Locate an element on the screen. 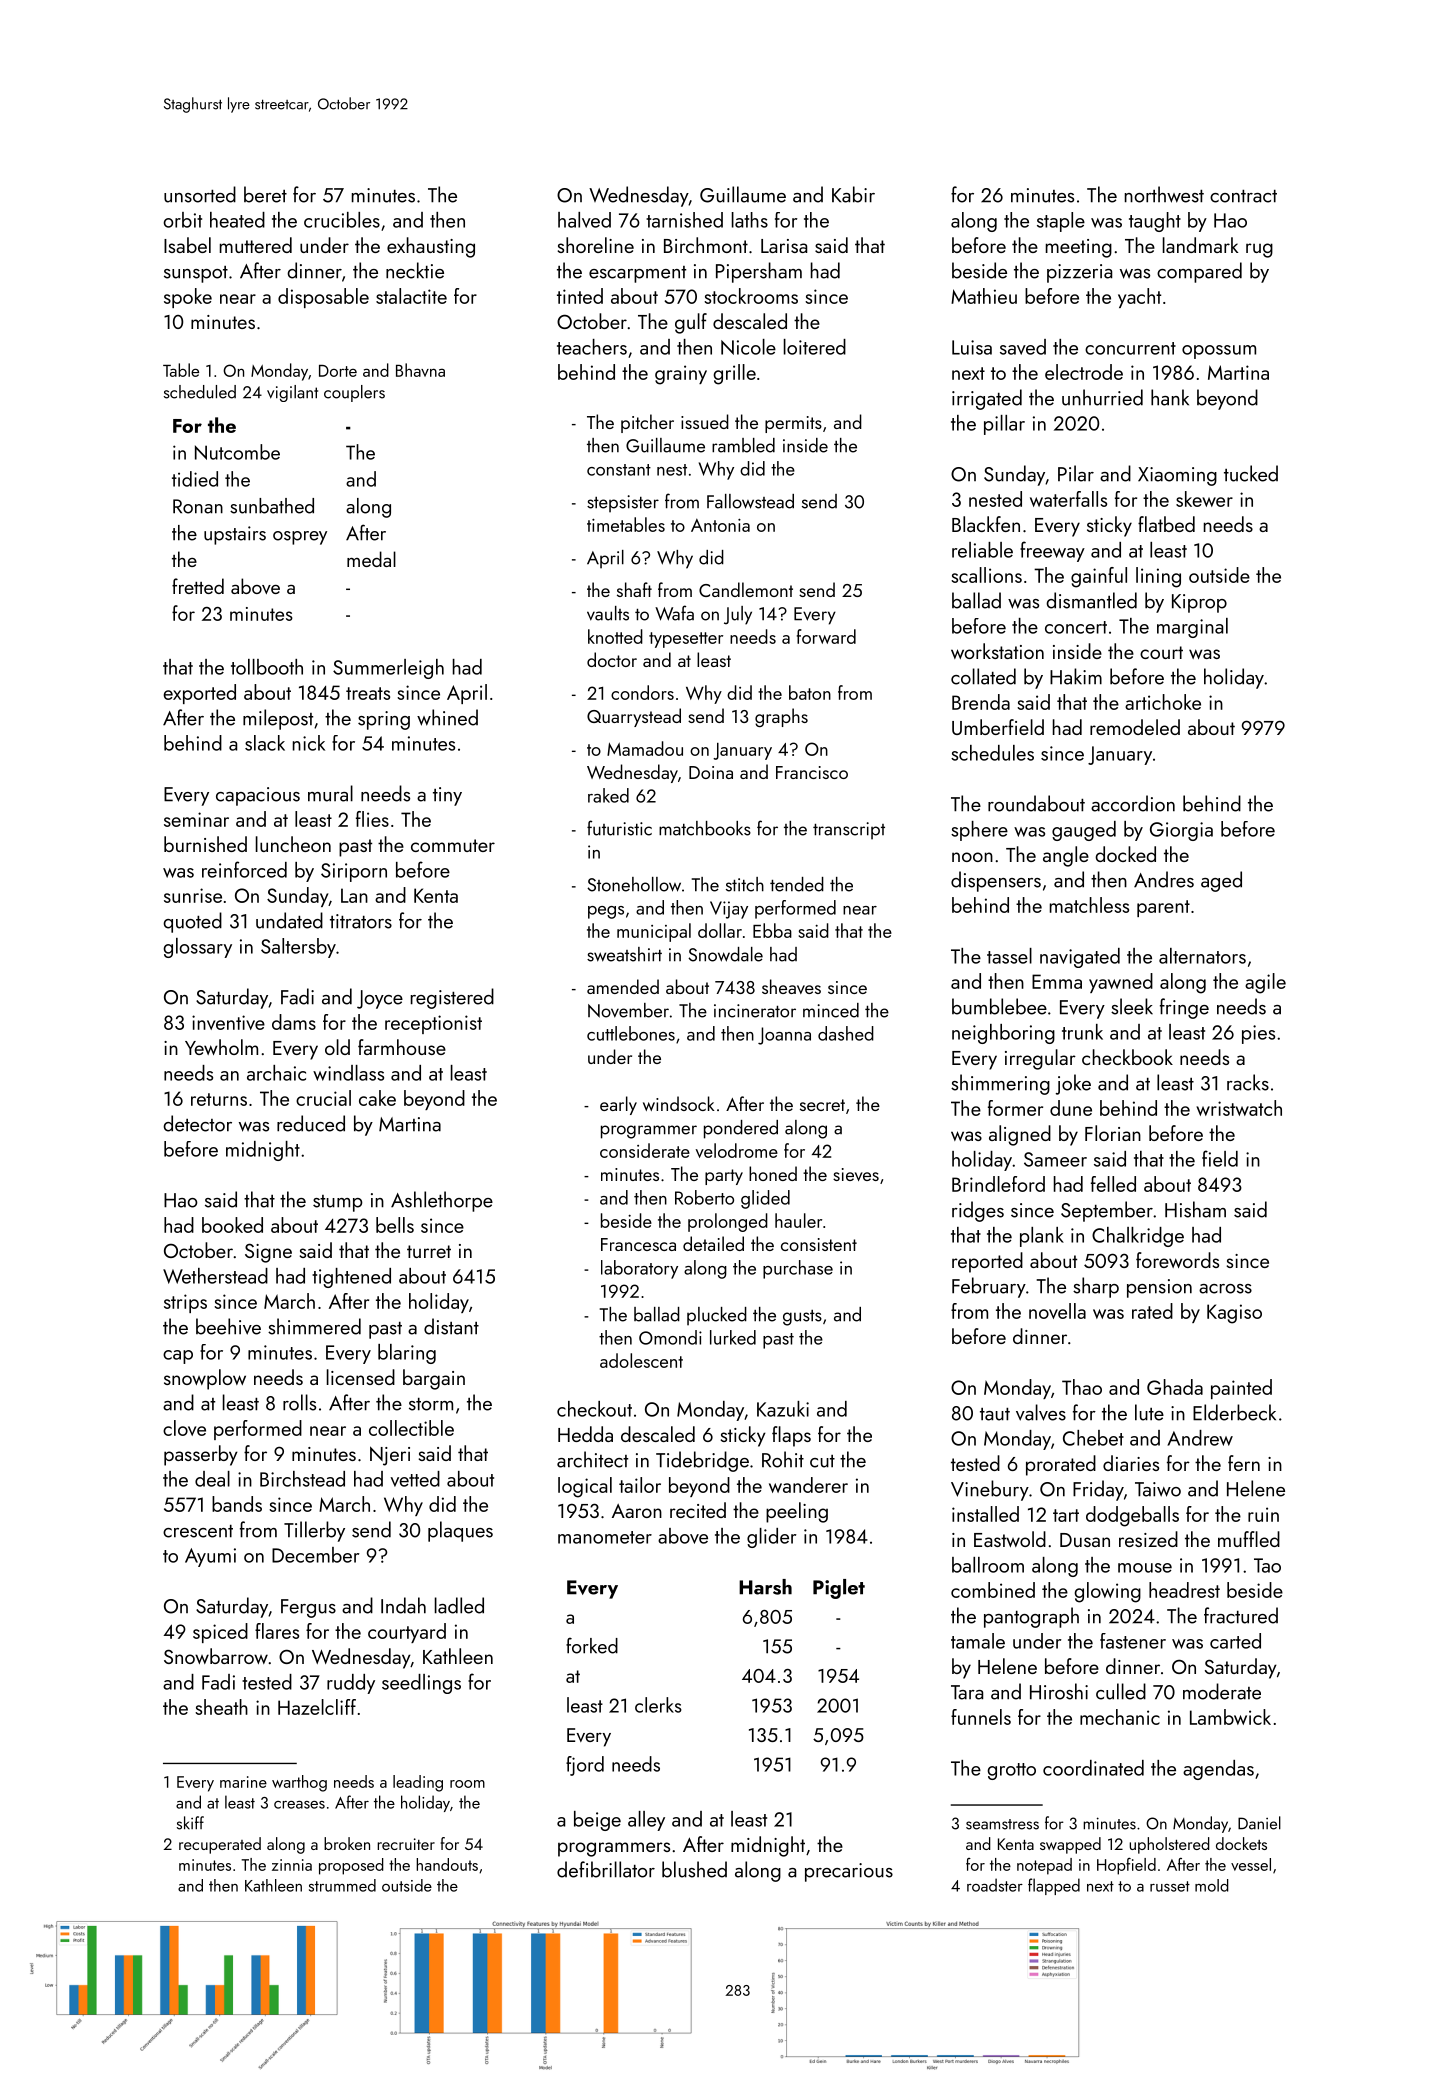 The image size is (1450, 2100). stump is located at coordinates (338, 1203).
